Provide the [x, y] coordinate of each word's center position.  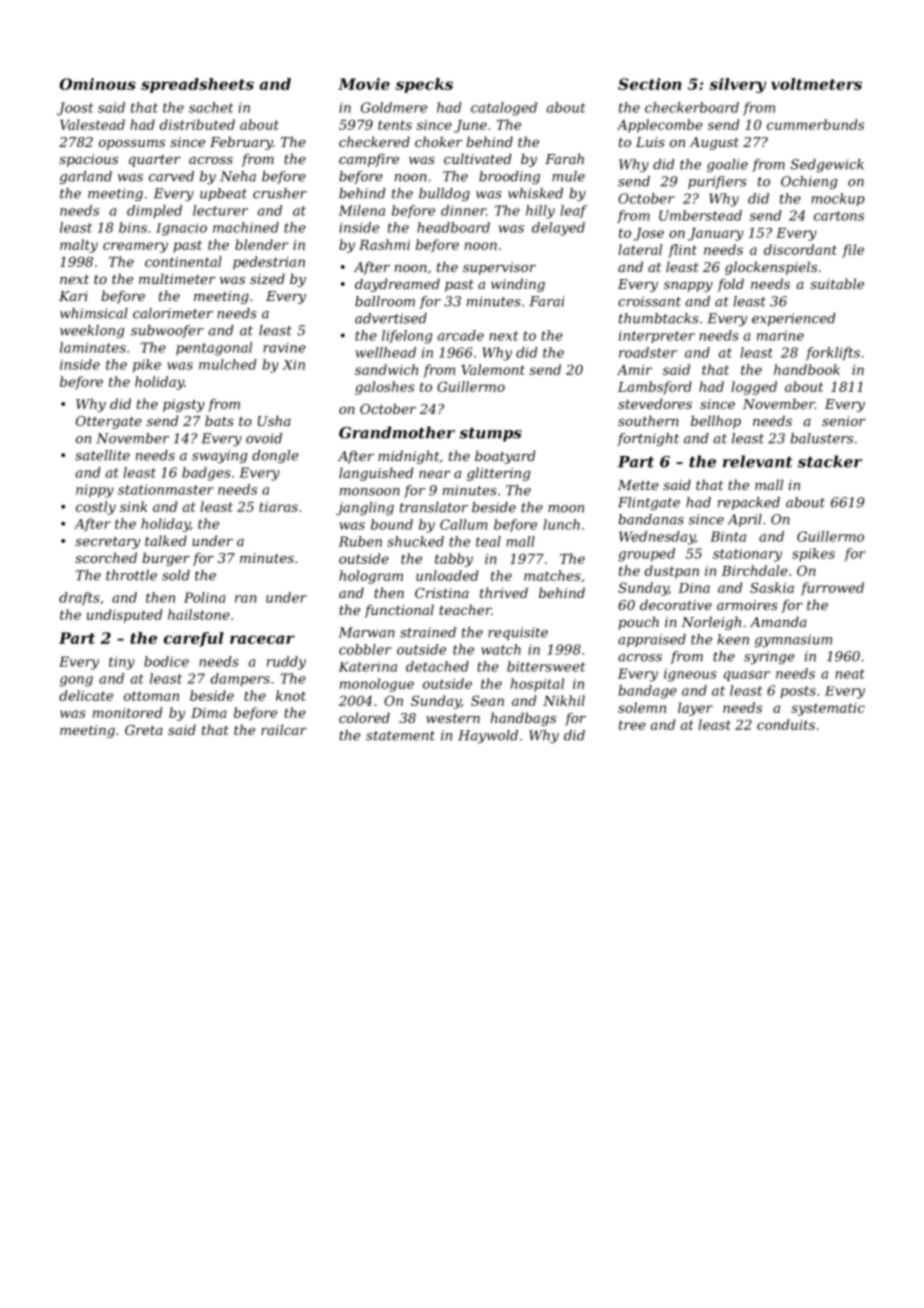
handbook [807, 369]
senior [844, 421]
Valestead [92, 124]
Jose [649, 234]
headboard [453, 227]
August [714, 143]
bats [219, 420]
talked [166, 540]
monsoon [370, 492]
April [745, 520]
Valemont [493, 369]
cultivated [477, 158]
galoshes [384, 388]
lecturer [220, 210]
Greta [144, 730]
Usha [274, 420]
